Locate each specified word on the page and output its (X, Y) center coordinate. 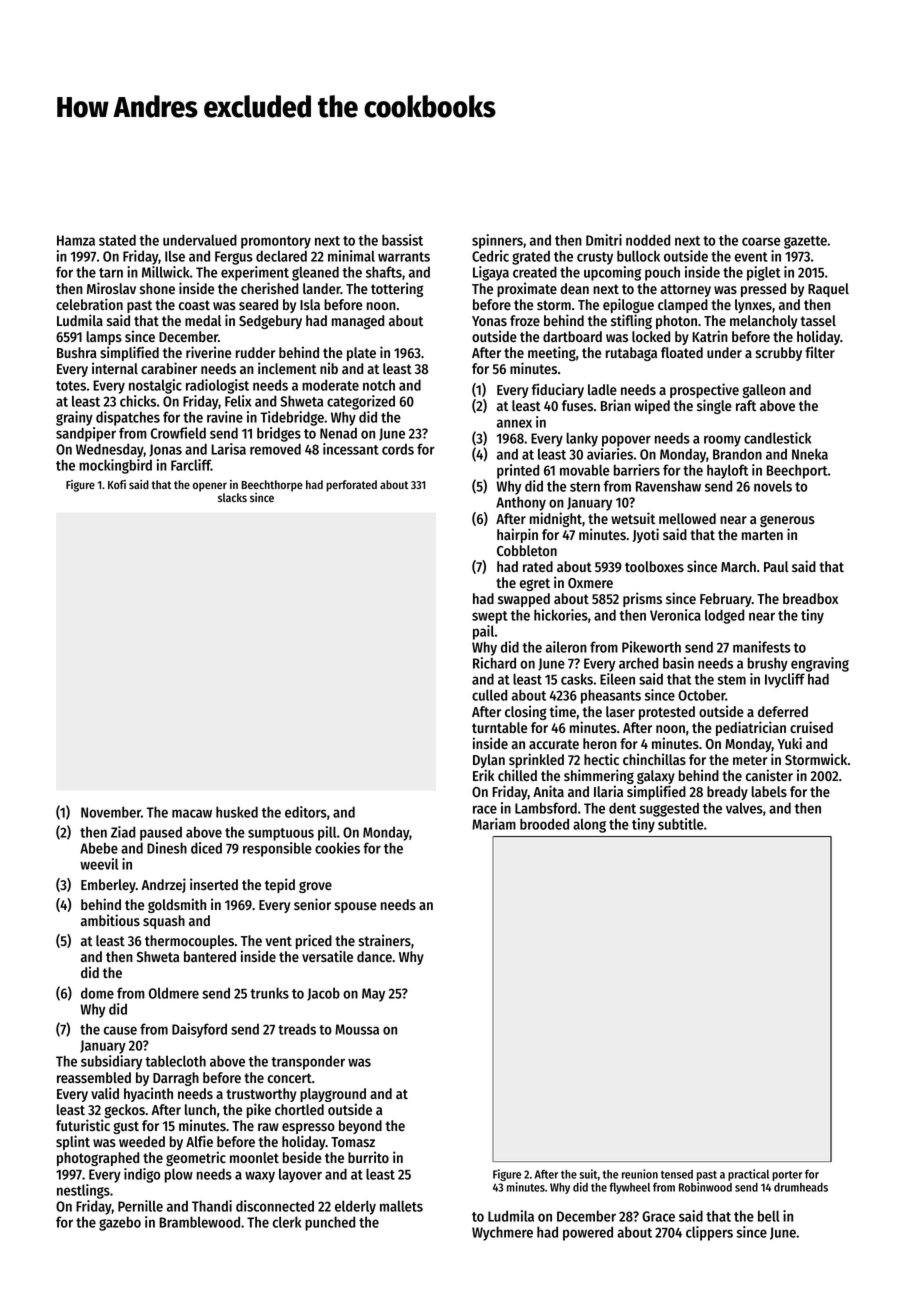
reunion (640, 1174)
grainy (74, 418)
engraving (820, 664)
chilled (517, 775)
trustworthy (261, 1095)
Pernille (140, 1206)
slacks (232, 497)
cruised (811, 727)
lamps (104, 338)
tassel (818, 321)
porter (787, 1176)
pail (483, 632)
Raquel (828, 290)
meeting (552, 353)
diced (206, 848)
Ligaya (491, 273)
